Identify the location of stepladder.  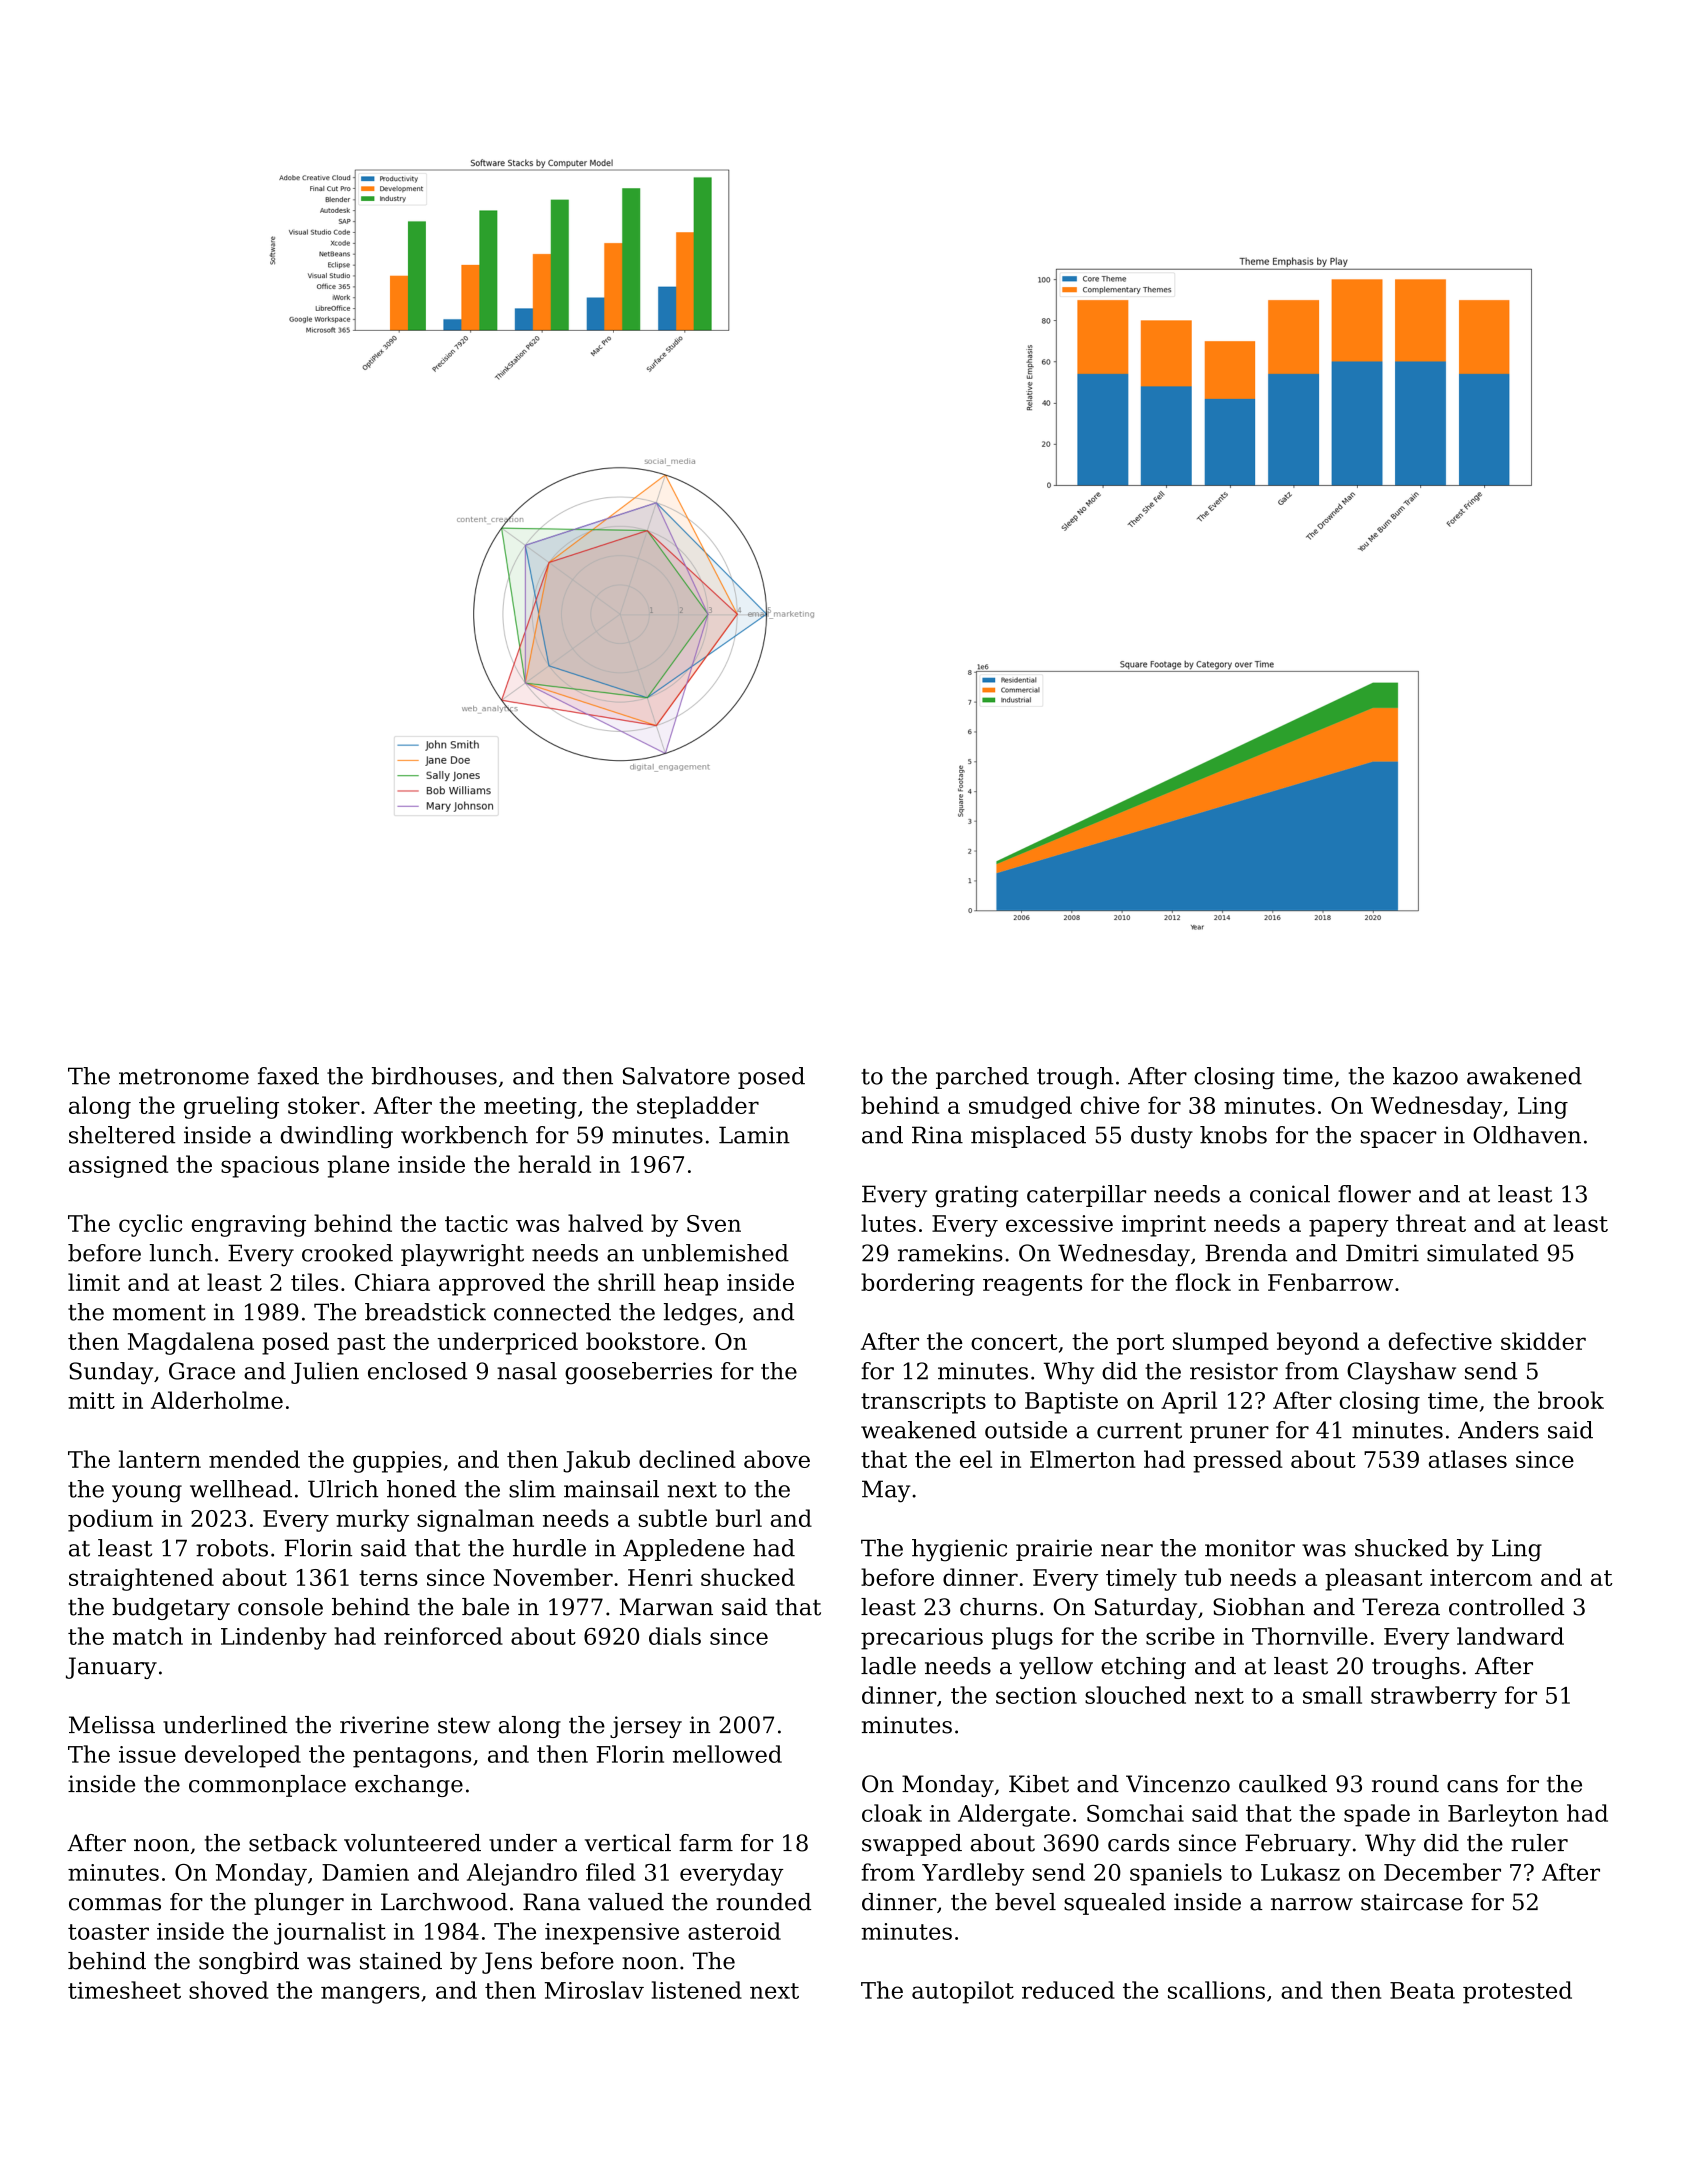
(698, 1107).
